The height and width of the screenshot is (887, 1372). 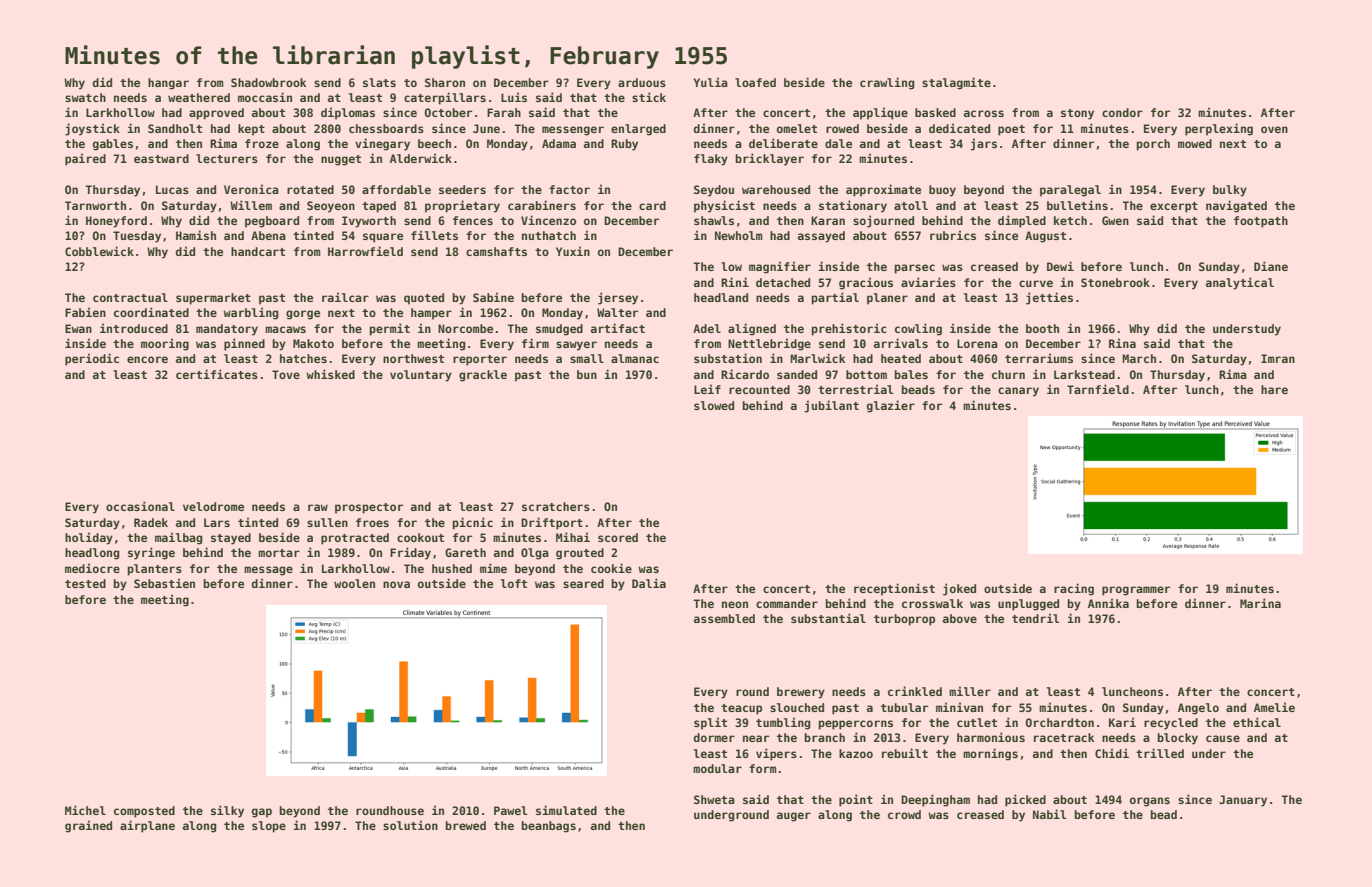 What do you see at coordinates (330, 374) in the screenshot?
I see `whisked` at bounding box center [330, 374].
